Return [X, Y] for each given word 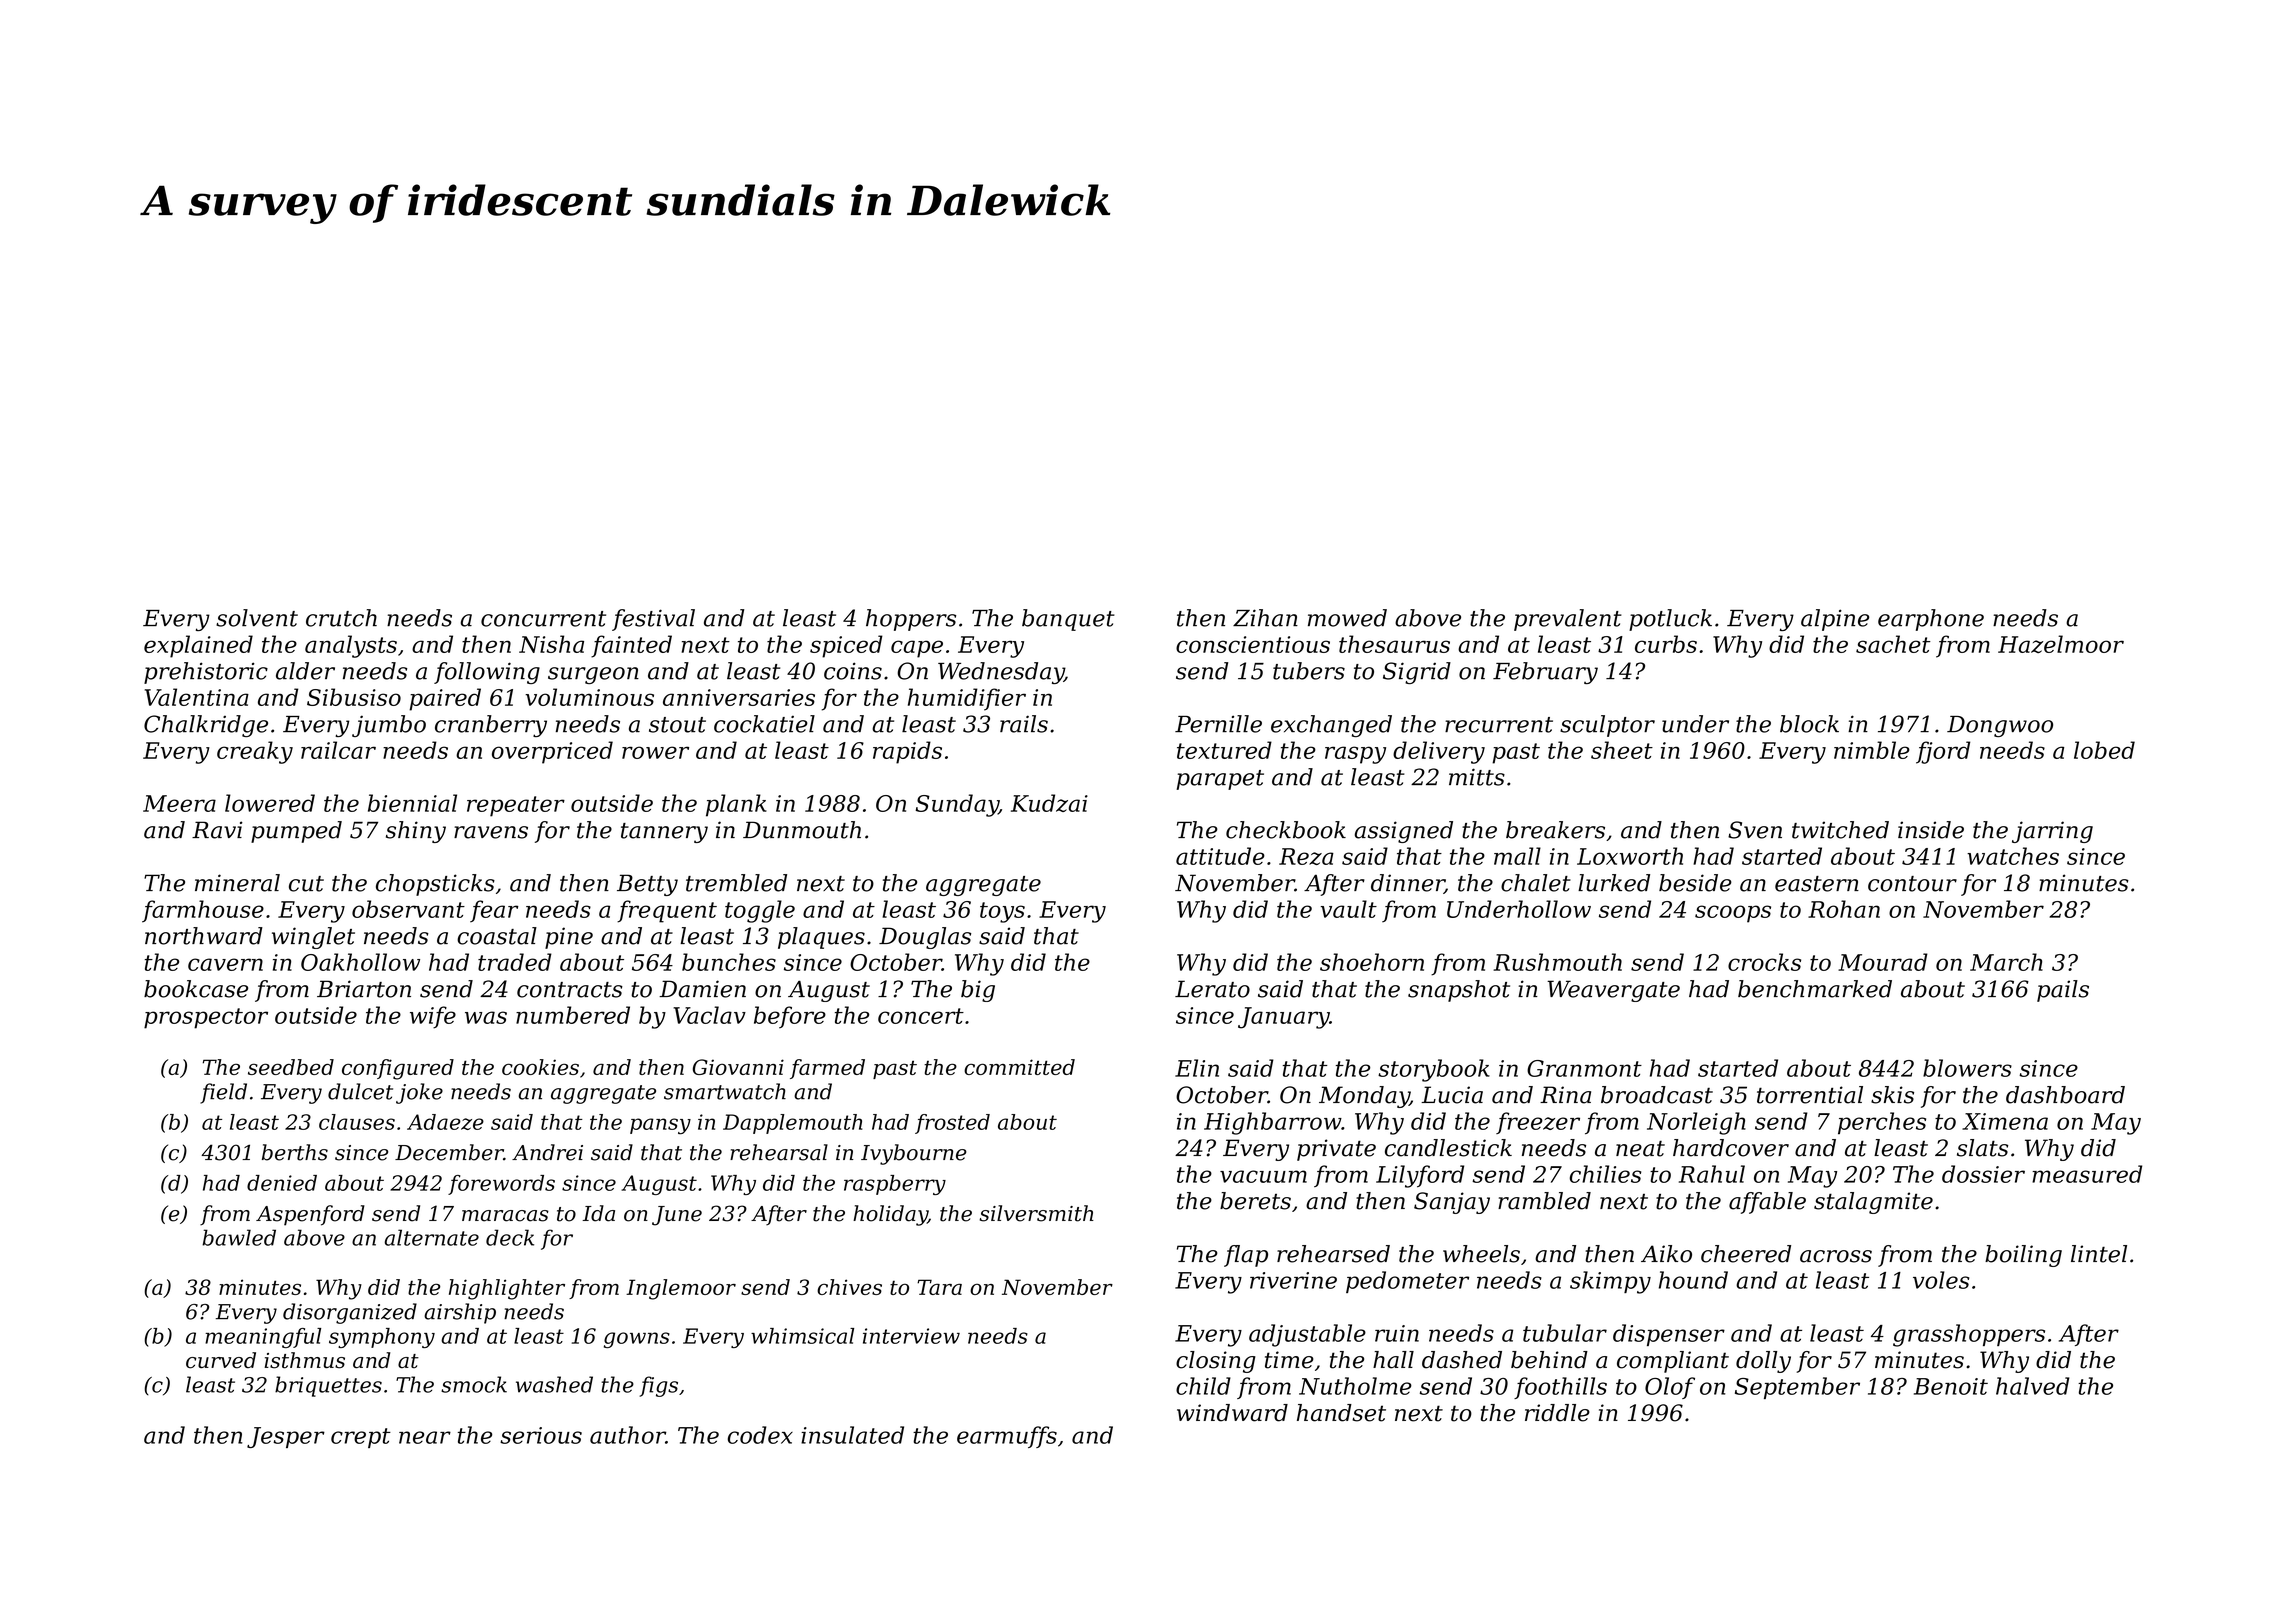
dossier [1983, 1174]
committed [1019, 1067]
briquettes [328, 1386]
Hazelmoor [2061, 644]
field [223, 1093]
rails [1024, 724]
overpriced [552, 752]
